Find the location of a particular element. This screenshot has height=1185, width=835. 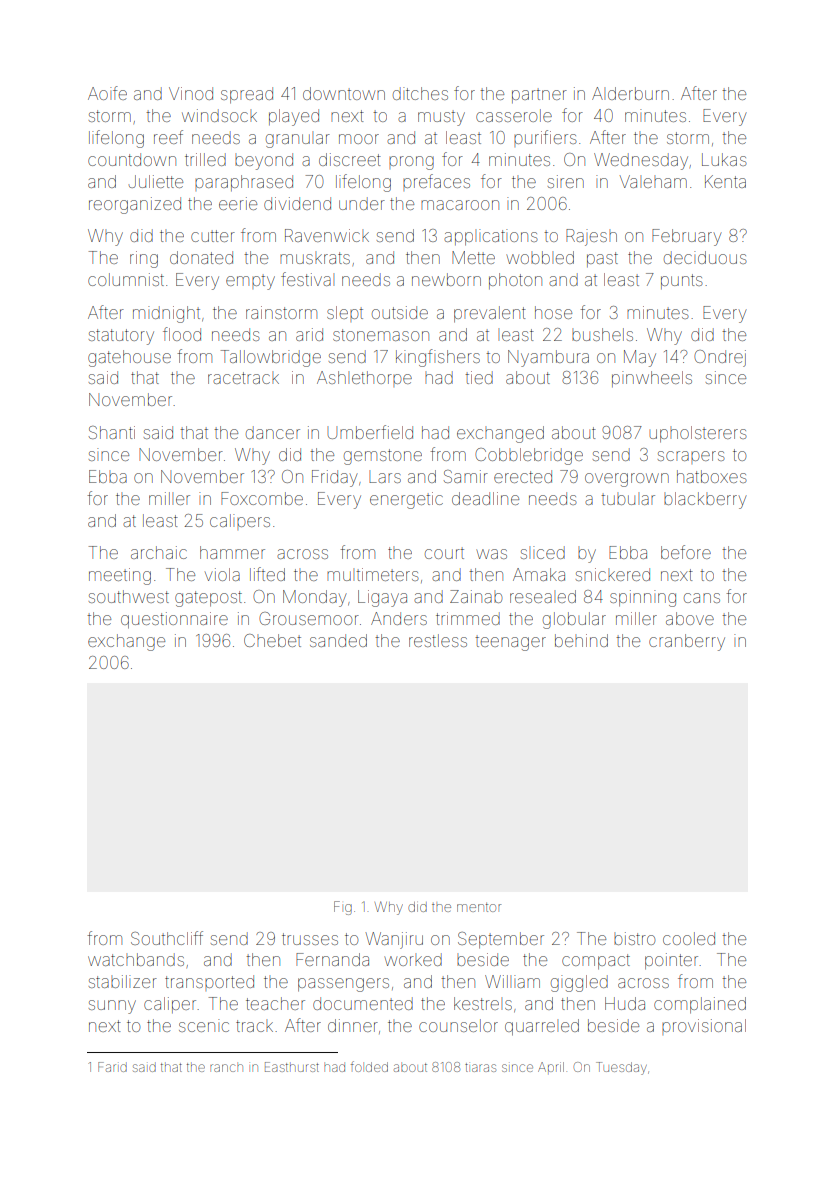

Lukas is located at coordinates (724, 159).
